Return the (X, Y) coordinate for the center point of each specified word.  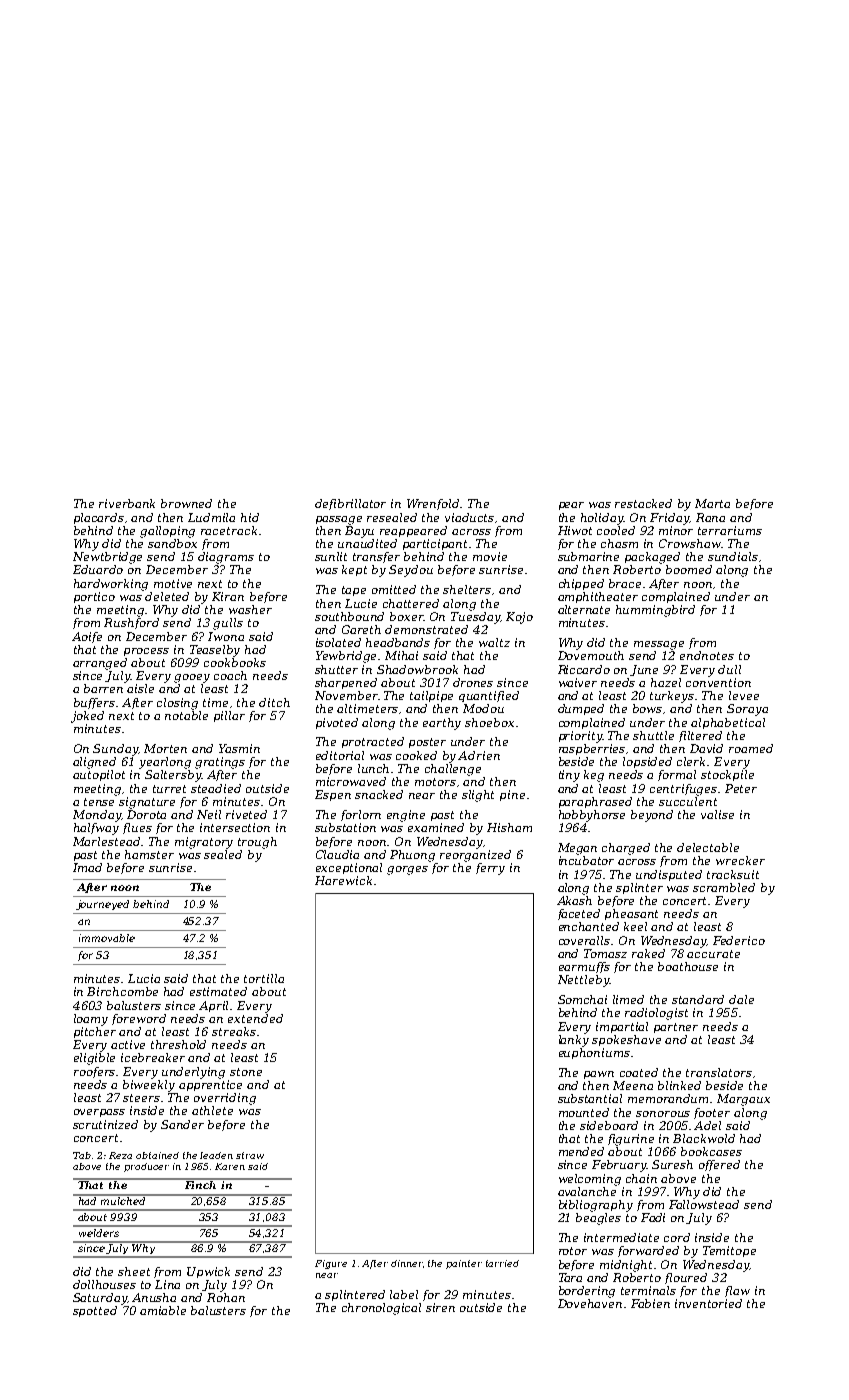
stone (246, 1072)
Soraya (747, 710)
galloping (167, 532)
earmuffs (584, 967)
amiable (163, 1310)
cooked (416, 755)
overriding (225, 1099)
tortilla (264, 978)
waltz (494, 642)
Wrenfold (434, 504)
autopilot (99, 775)
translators (719, 1072)
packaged (652, 558)
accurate (713, 954)
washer (250, 609)
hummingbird (655, 611)
